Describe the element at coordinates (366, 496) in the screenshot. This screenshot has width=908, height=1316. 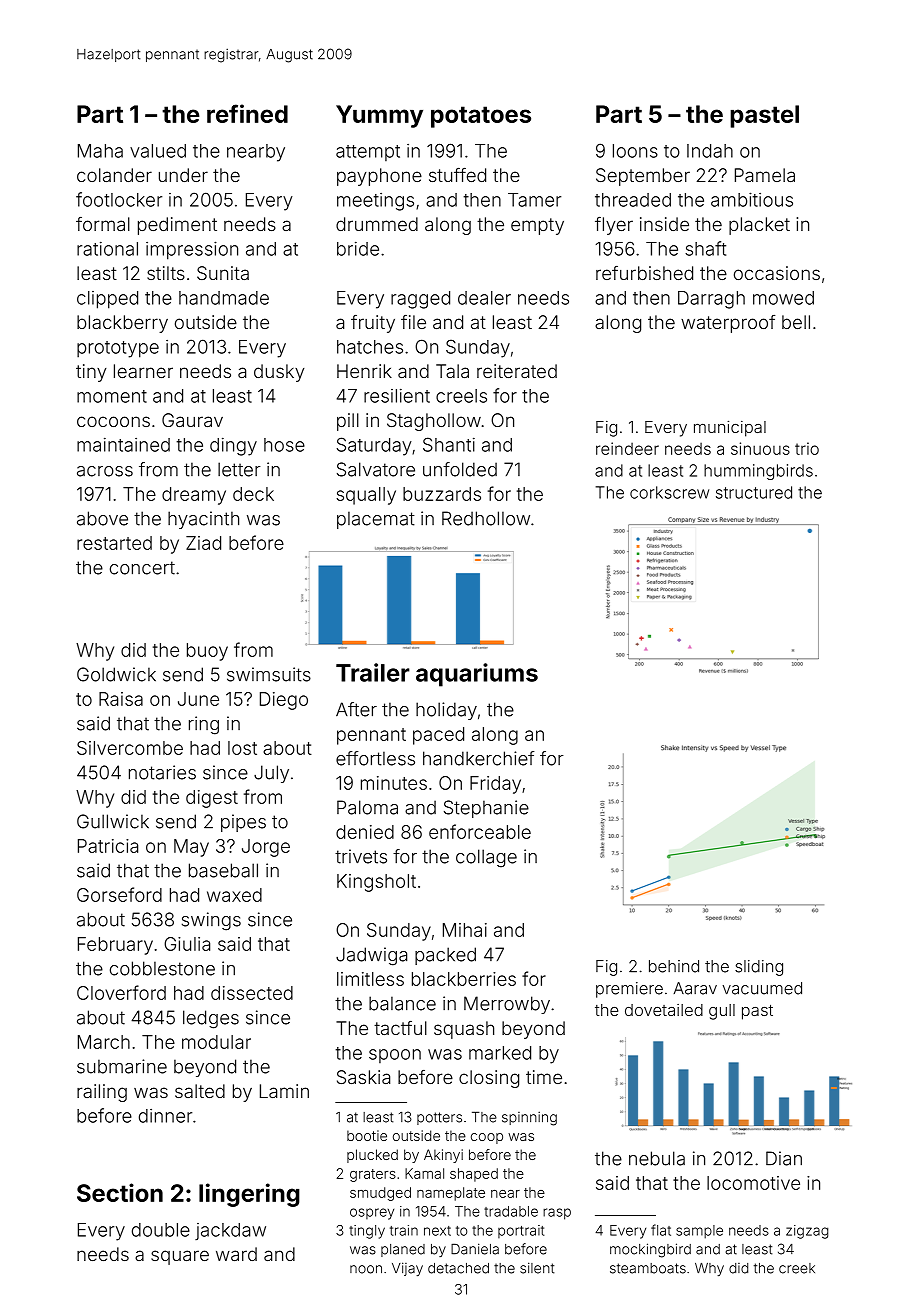
I see `squally` at that location.
